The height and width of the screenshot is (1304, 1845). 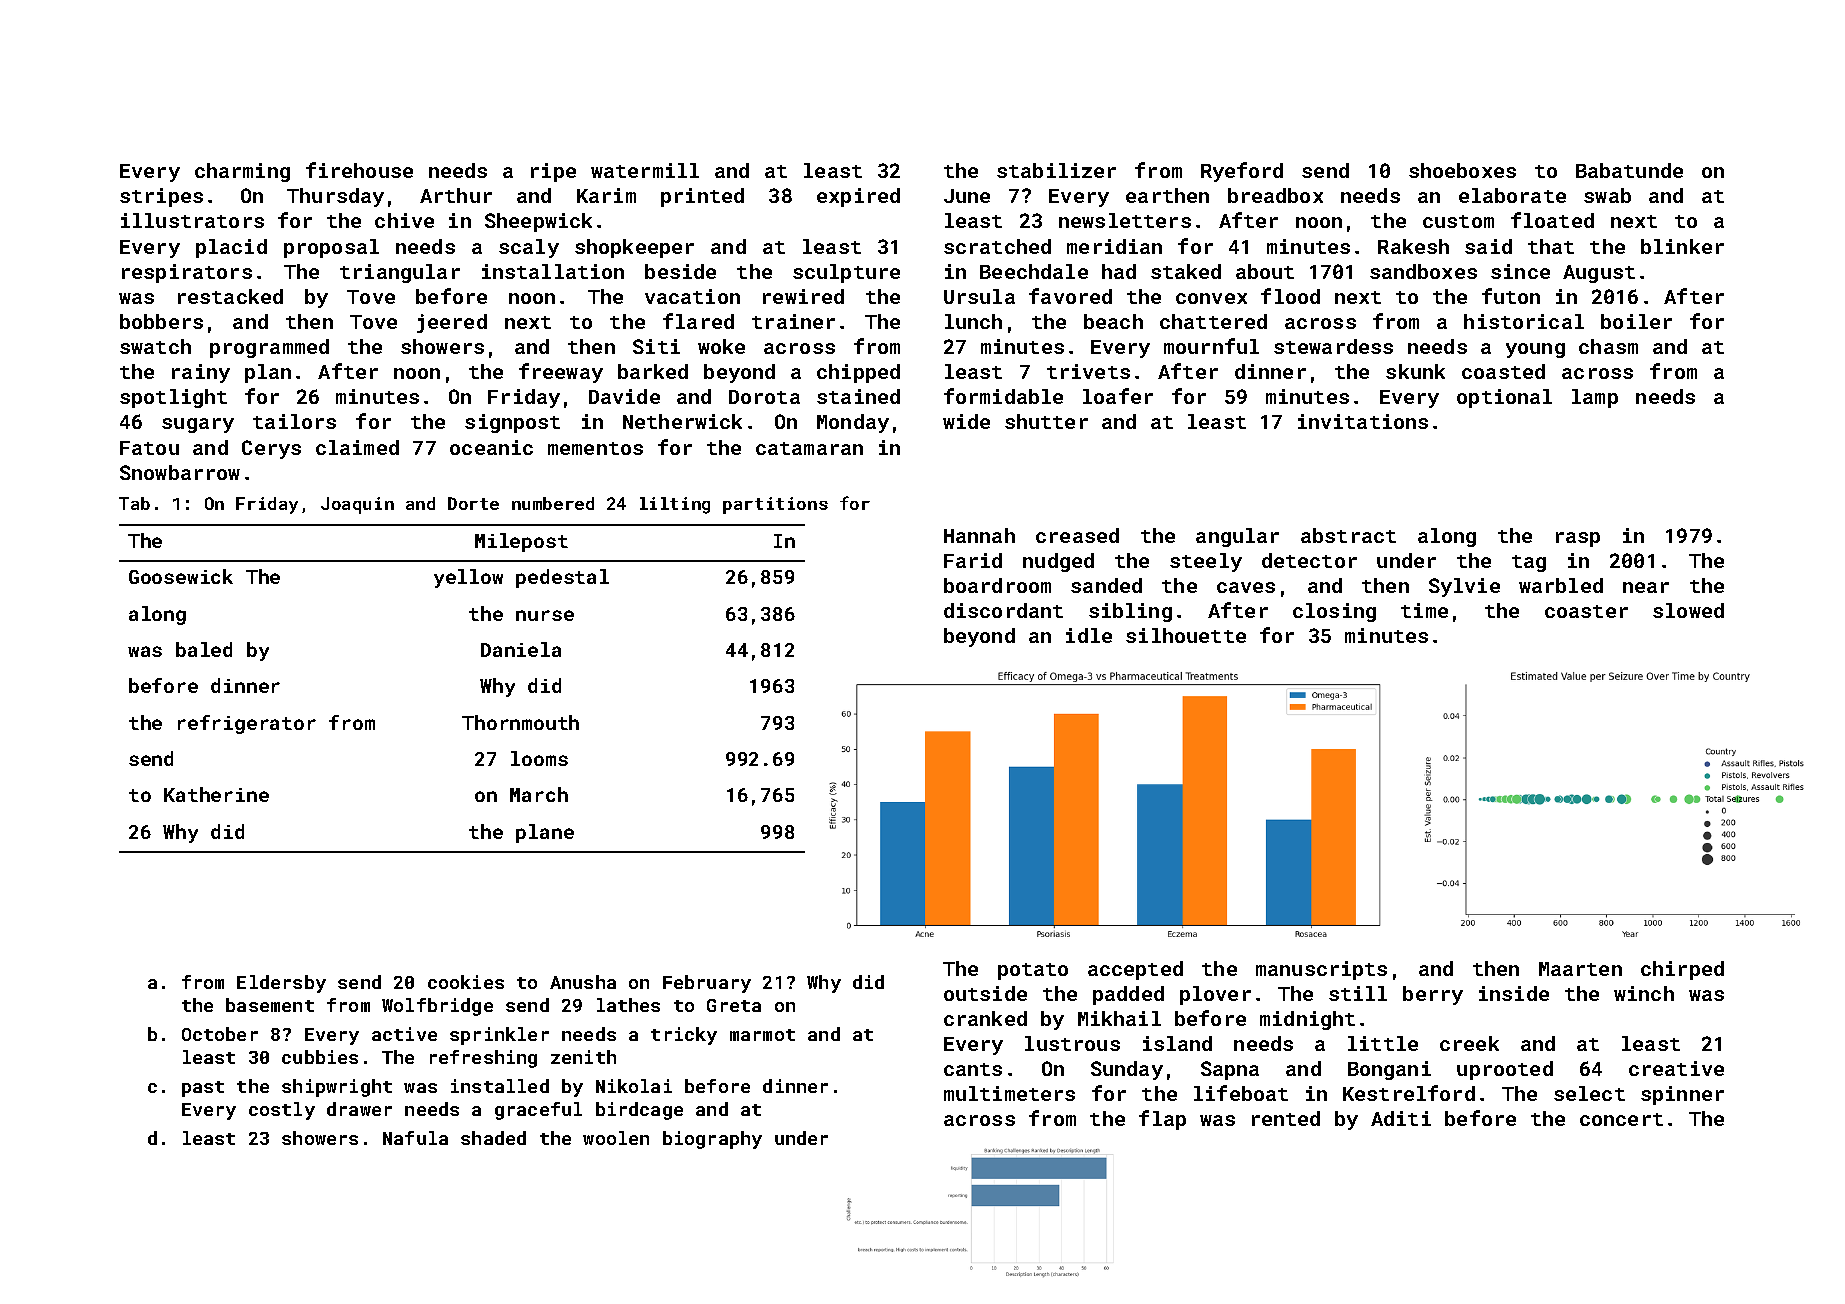 What do you see at coordinates (1595, 398) in the screenshot?
I see `lamp` at bounding box center [1595, 398].
